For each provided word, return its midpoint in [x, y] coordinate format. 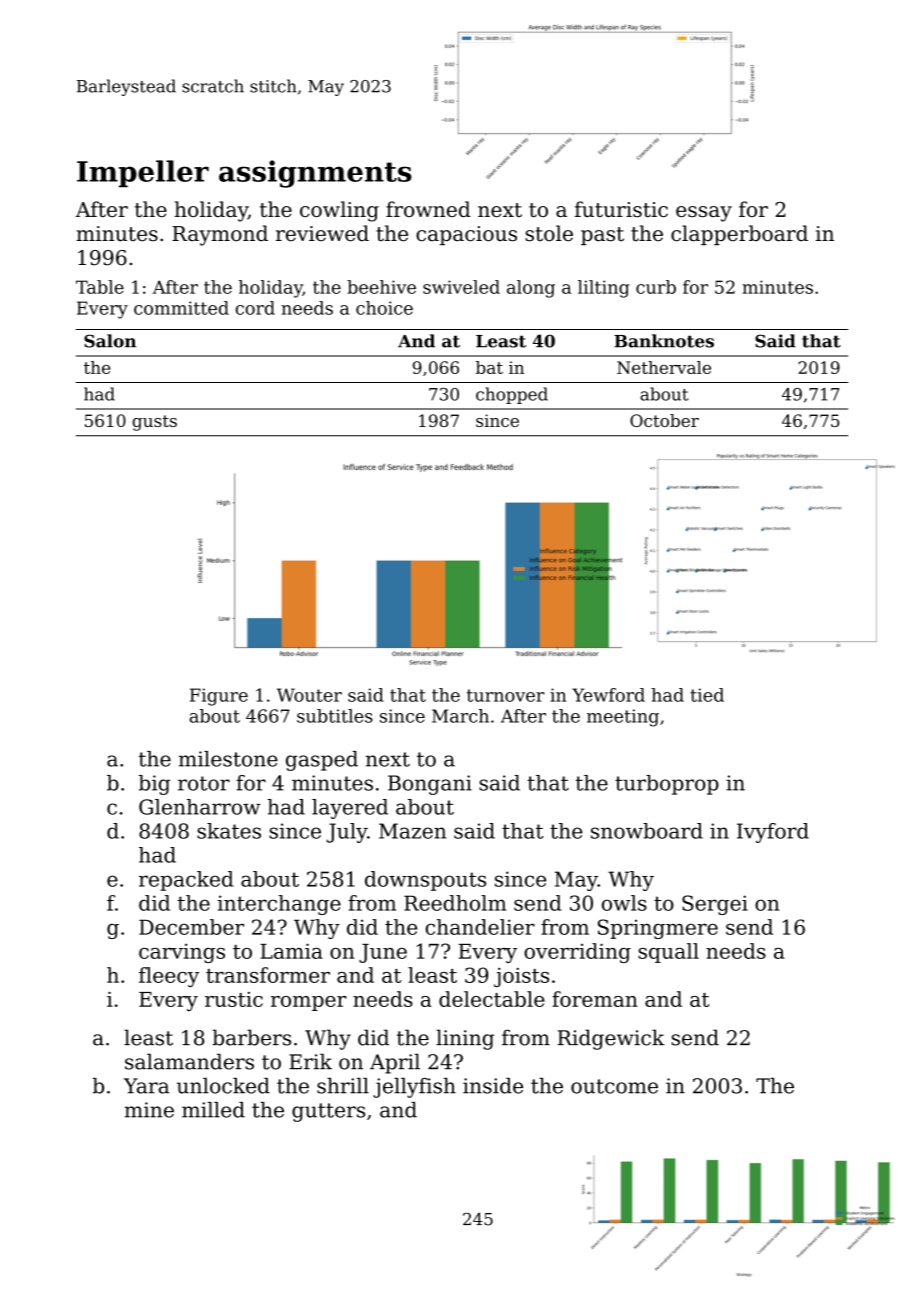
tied [707, 695]
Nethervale [664, 367]
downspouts [425, 881]
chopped [512, 395]
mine [149, 1110]
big [154, 785]
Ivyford [773, 833]
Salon [110, 341]
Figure [219, 697]
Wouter [309, 695]
